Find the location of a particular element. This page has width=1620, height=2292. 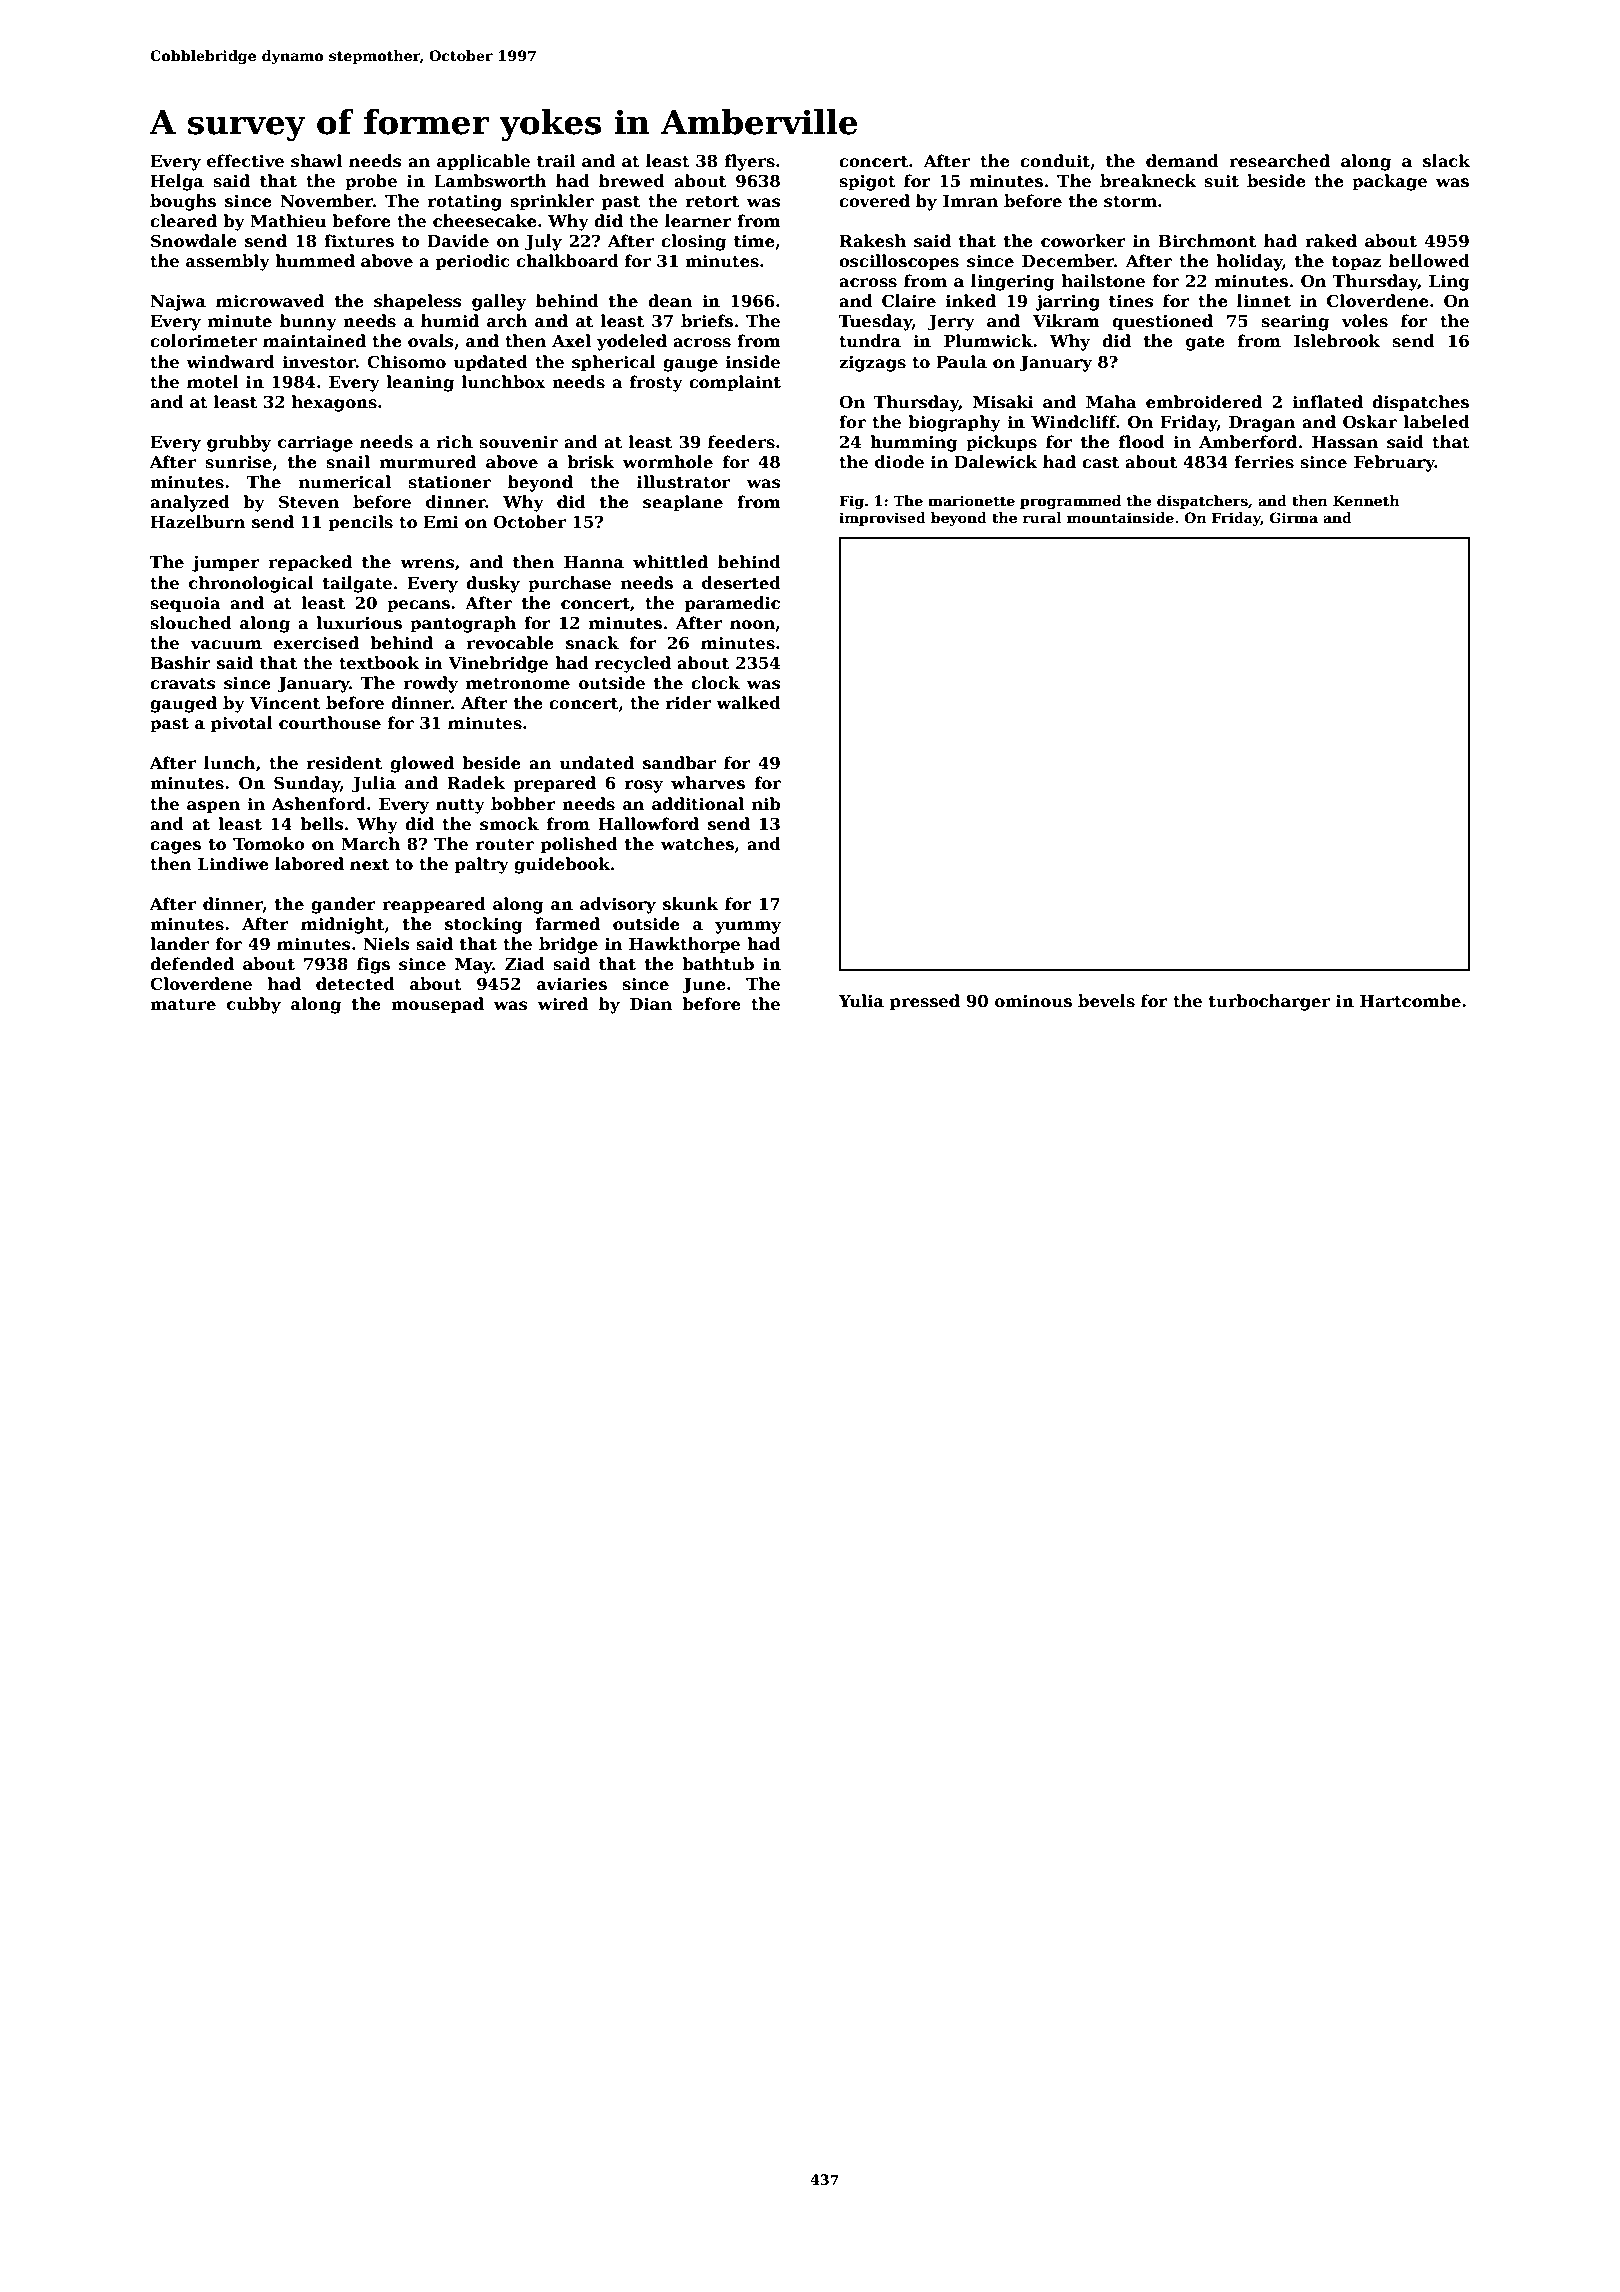

probe is located at coordinates (371, 182).
